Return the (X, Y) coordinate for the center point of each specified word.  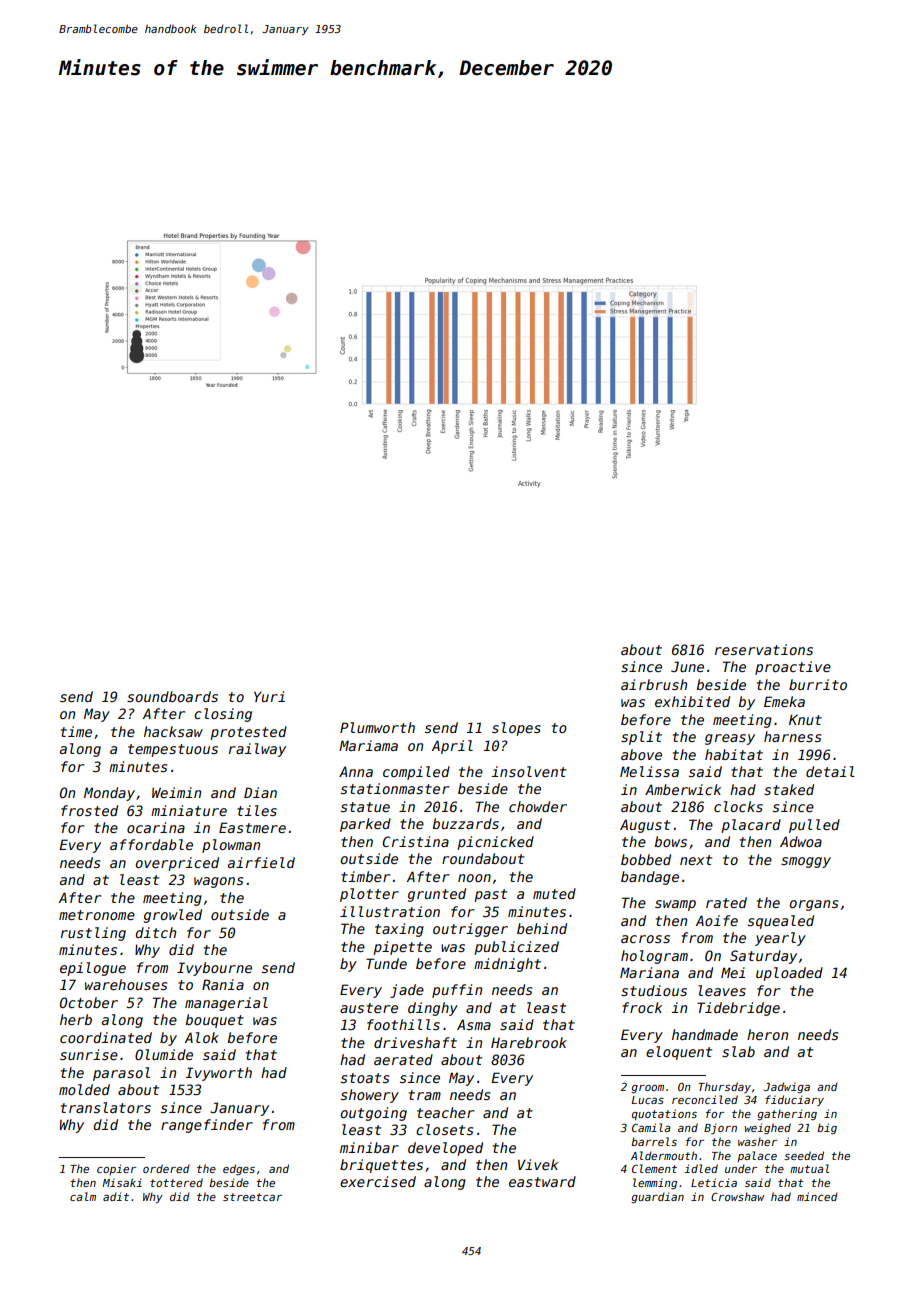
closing (223, 715)
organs (813, 905)
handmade (705, 1034)
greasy (730, 739)
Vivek (538, 1164)
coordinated (106, 1037)
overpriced (177, 864)
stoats (365, 1078)
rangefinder (207, 1126)
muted (554, 893)
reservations (764, 649)
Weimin (176, 792)
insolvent (529, 771)
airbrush (654, 684)
